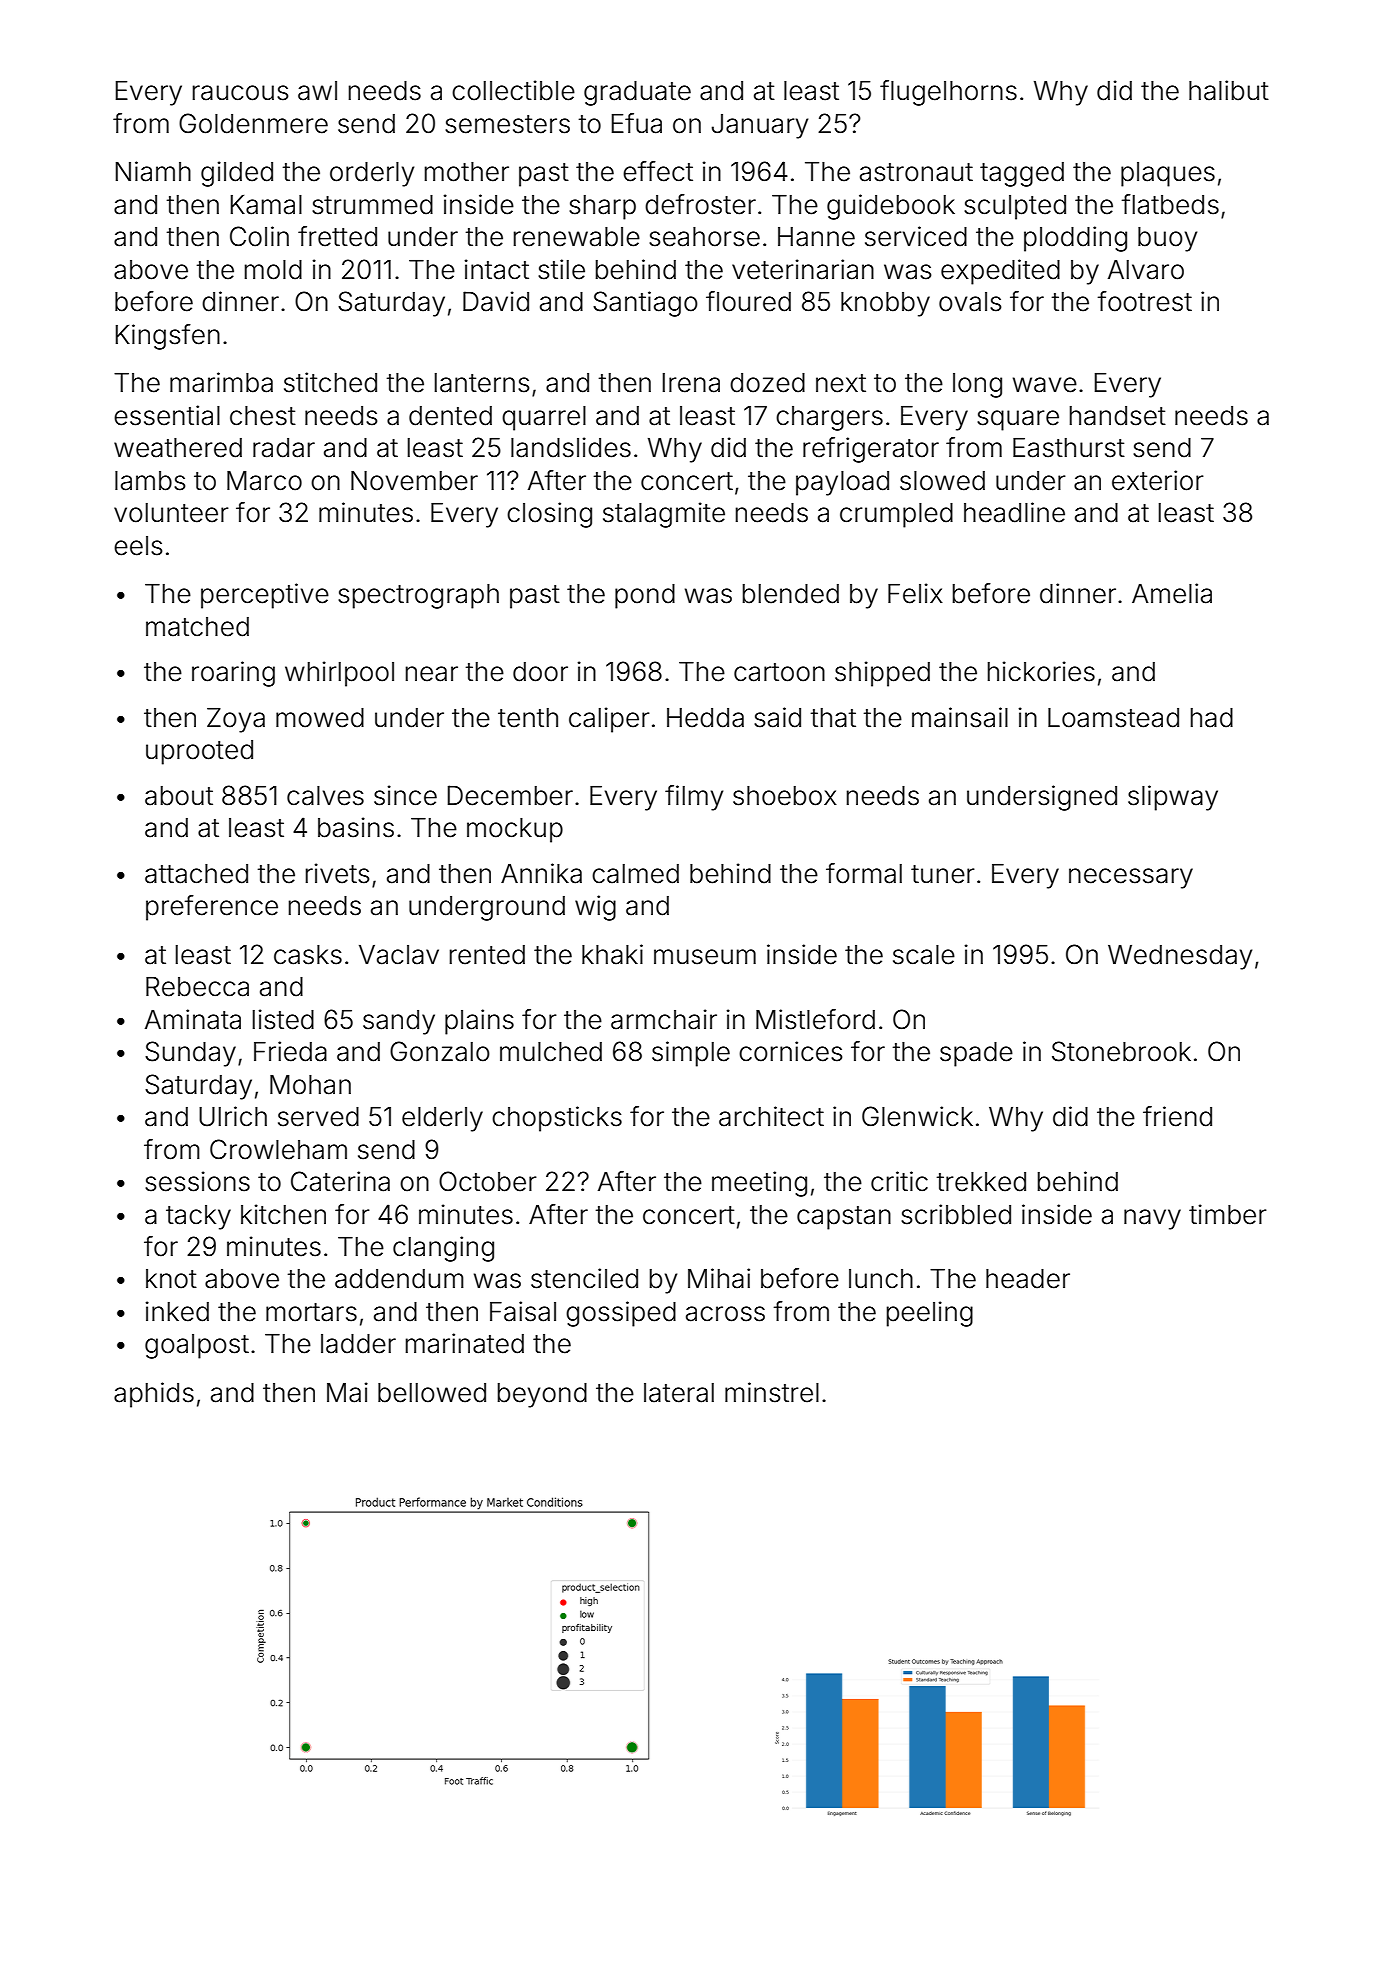 This image has width=1386, height=1969. What do you see at coordinates (266, 205) in the image?
I see `Kamal` at bounding box center [266, 205].
